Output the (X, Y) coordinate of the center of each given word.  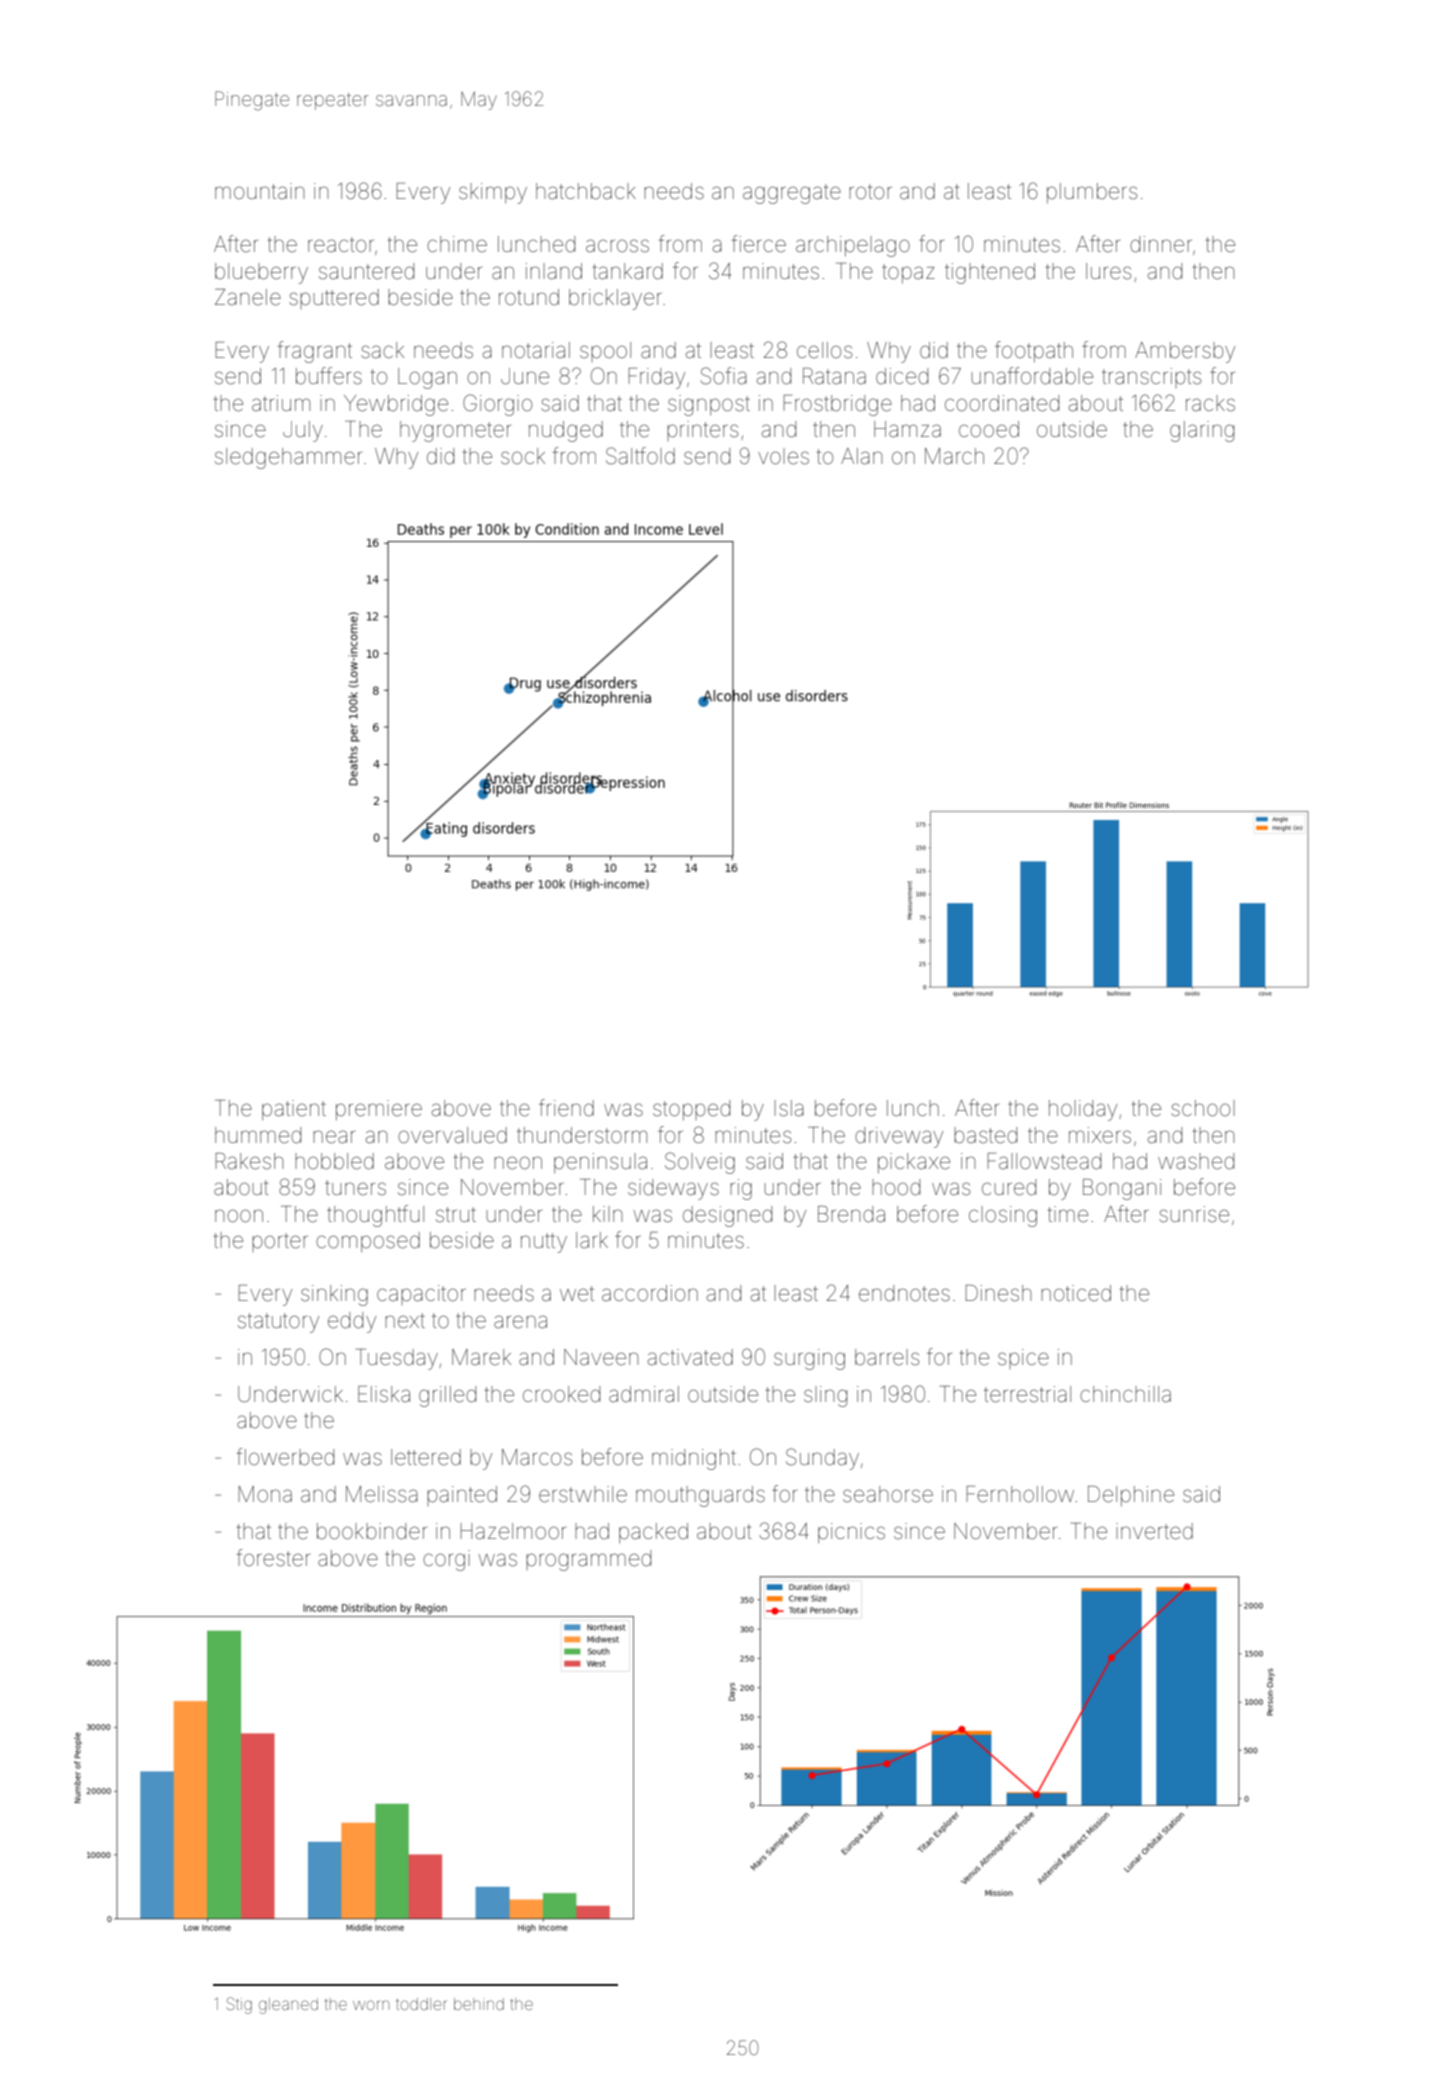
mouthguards (700, 1496)
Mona (265, 1494)
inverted (1154, 1531)
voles (783, 456)
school (1203, 1108)
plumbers (1092, 193)
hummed (258, 1135)
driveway (899, 1137)
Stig (239, 2005)
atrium (281, 403)
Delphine (1131, 1496)
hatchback (586, 191)
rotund (529, 297)
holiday (1083, 1110)
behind (479, 2004)
